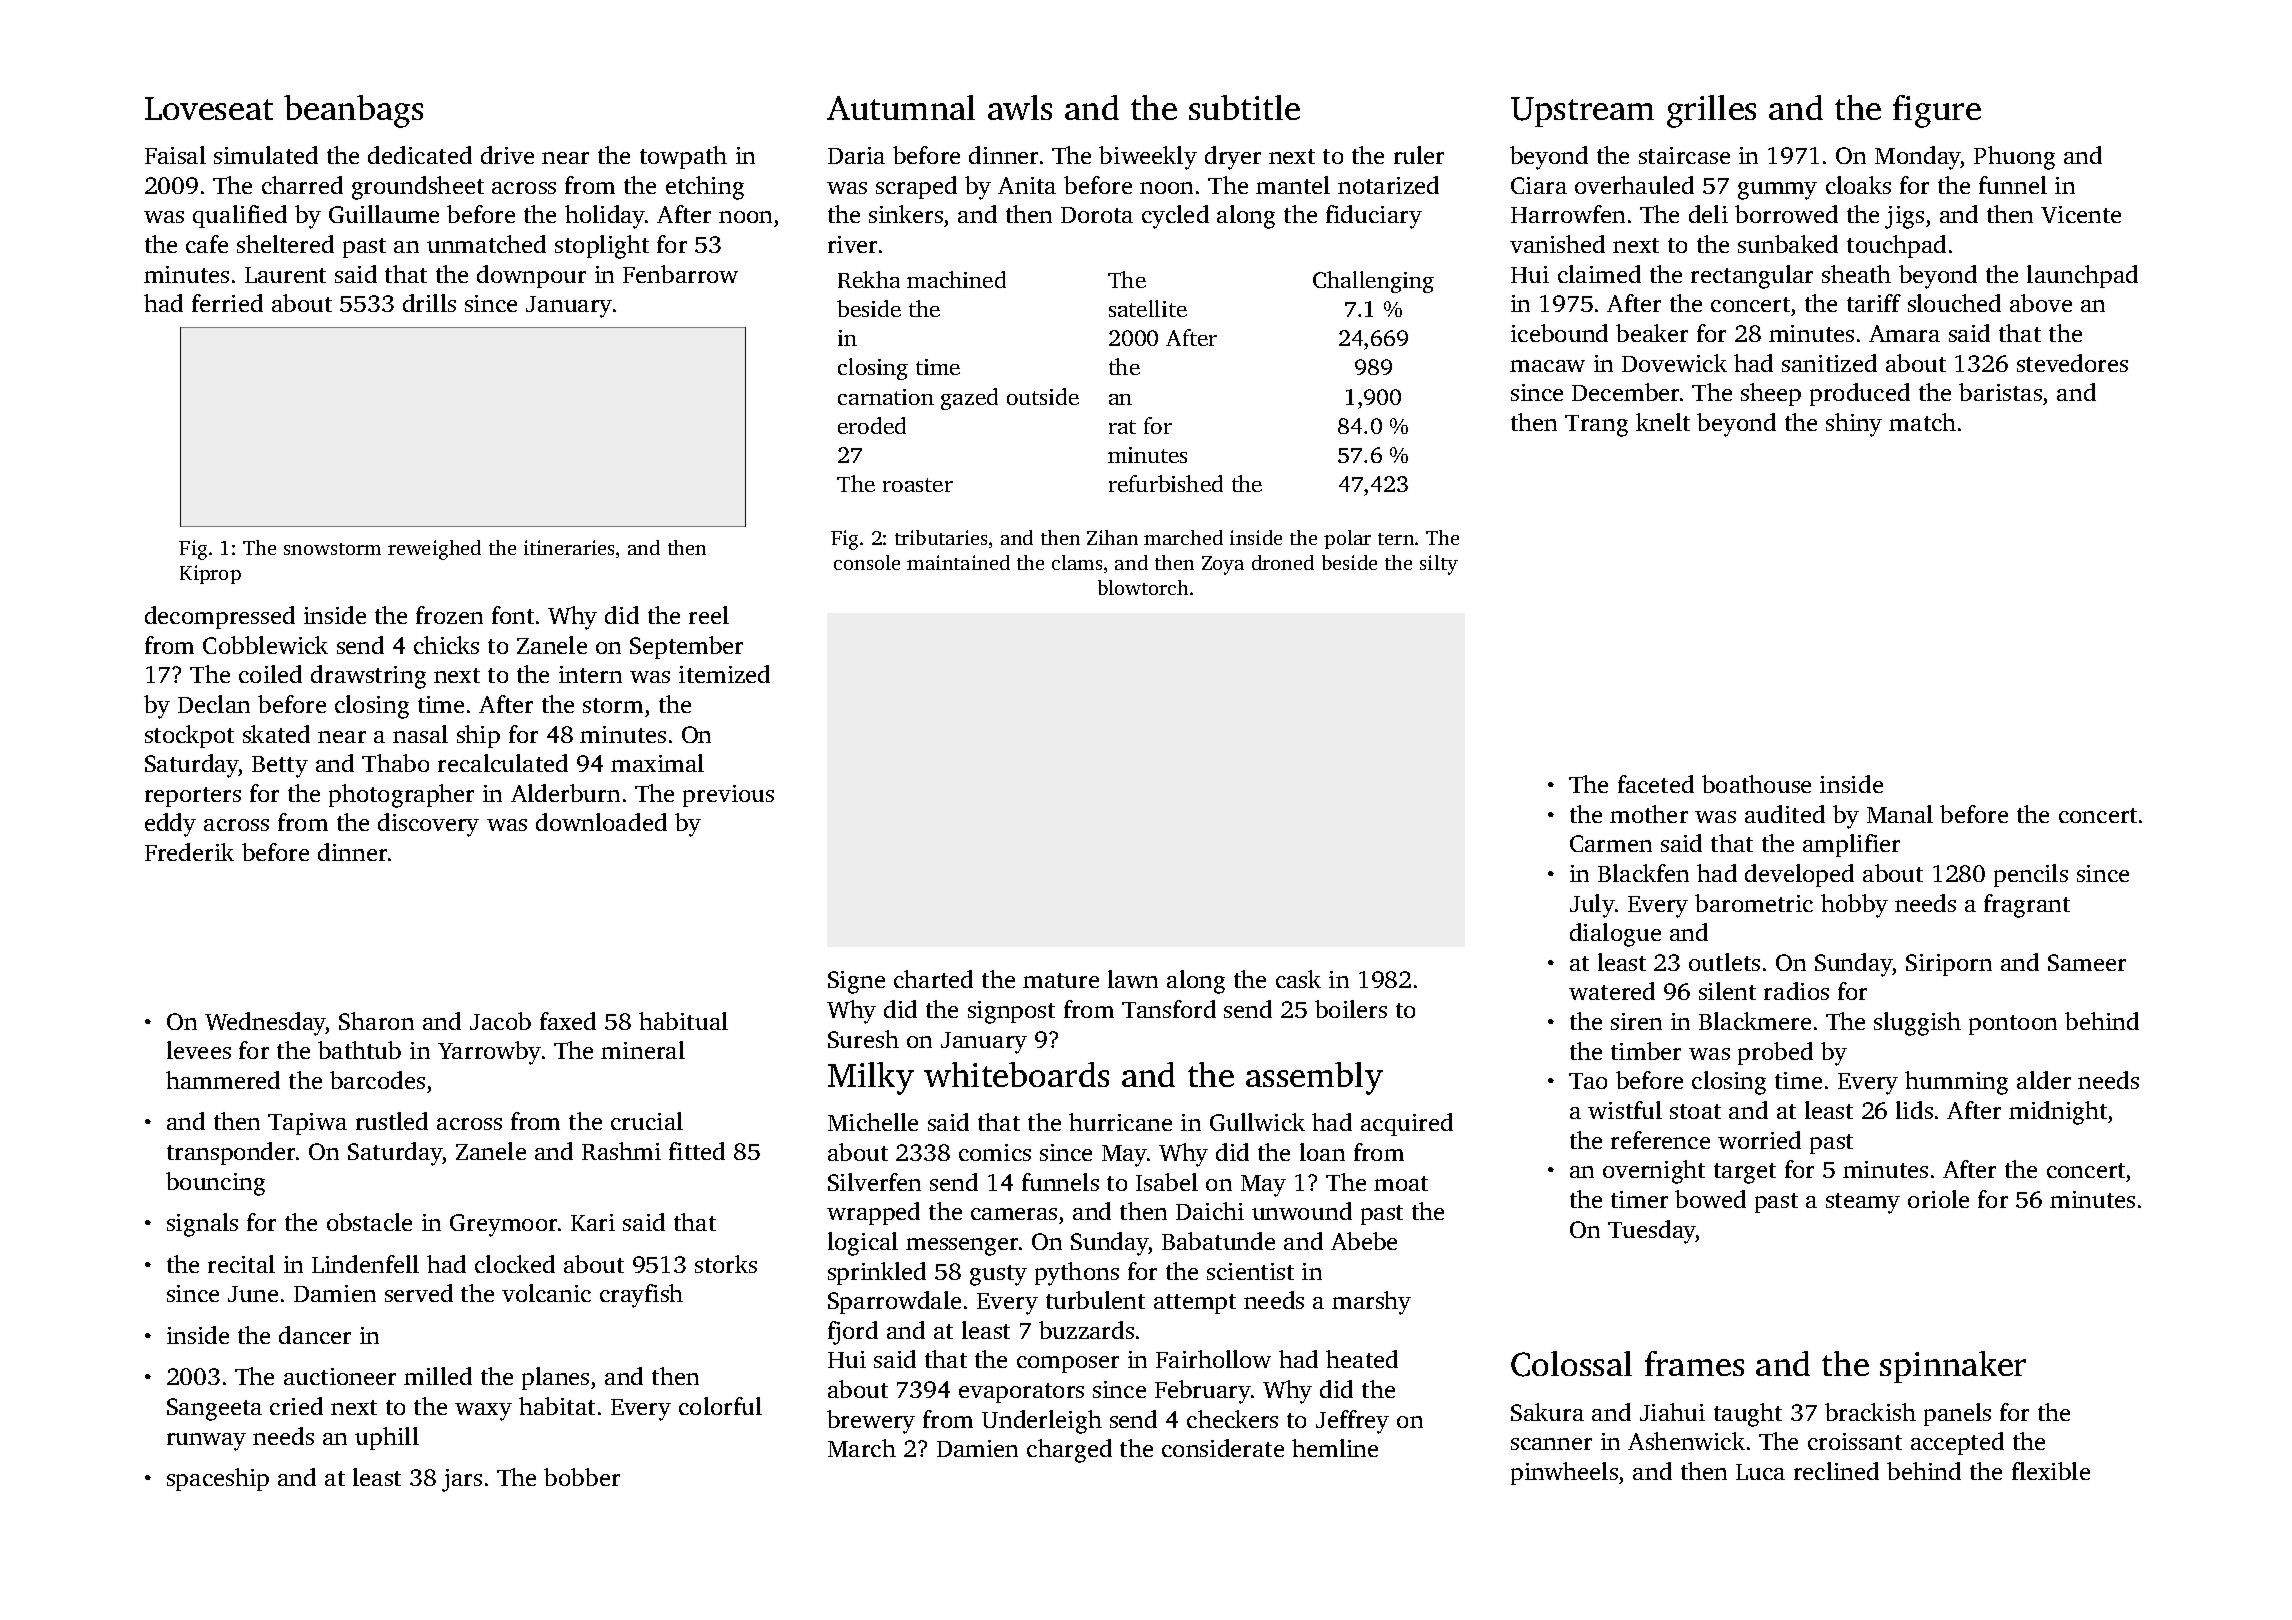 This screenshot has width=2292, height=1620. Describe the element at coordinates (1244, 107) in the screenshot. I see `subtitle` at that location.
